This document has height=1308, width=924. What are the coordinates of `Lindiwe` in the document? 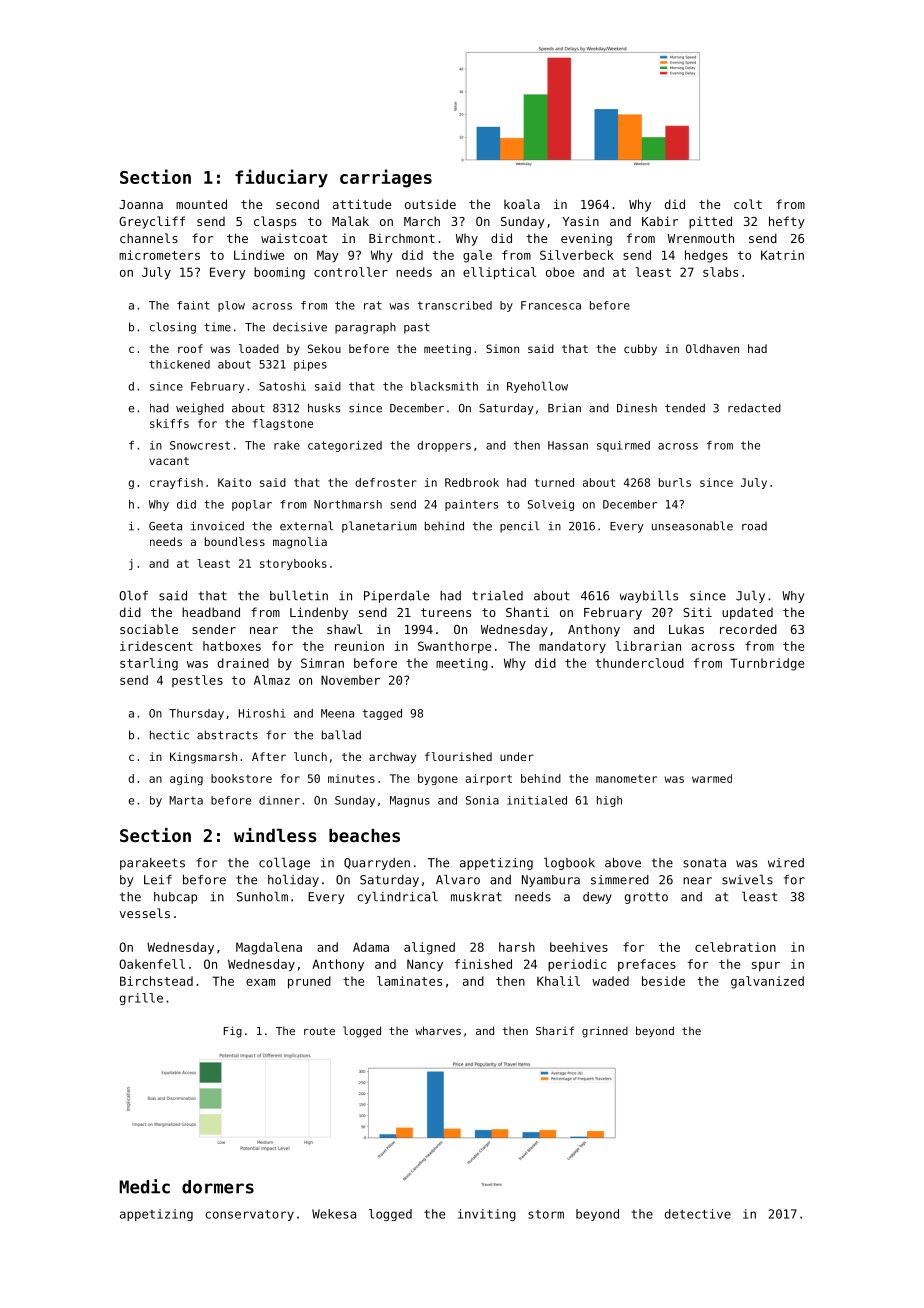 It's located at (259, 255).
